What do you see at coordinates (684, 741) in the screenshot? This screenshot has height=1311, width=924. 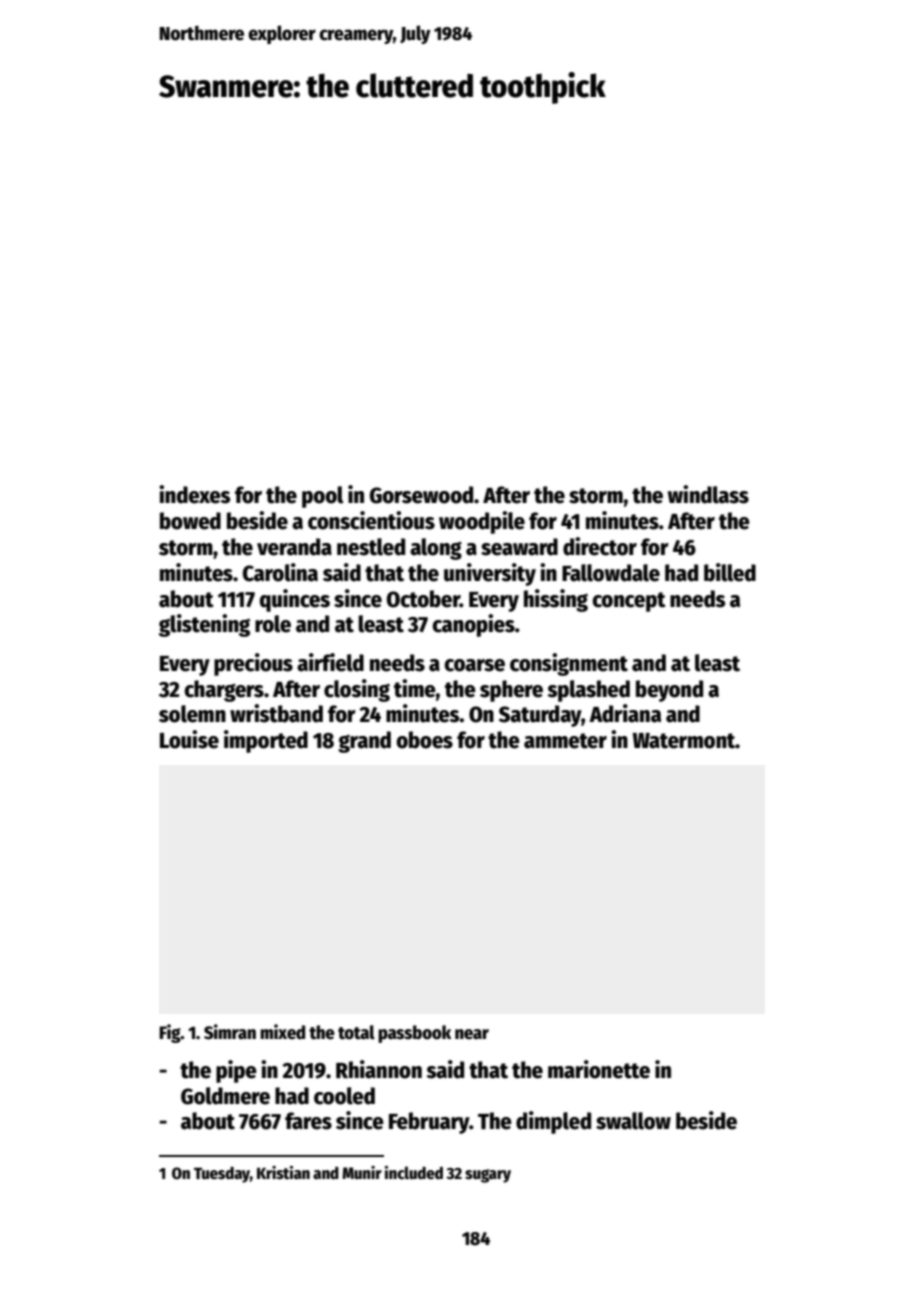 I see `Watermont` at bounding box center [684, 741].
